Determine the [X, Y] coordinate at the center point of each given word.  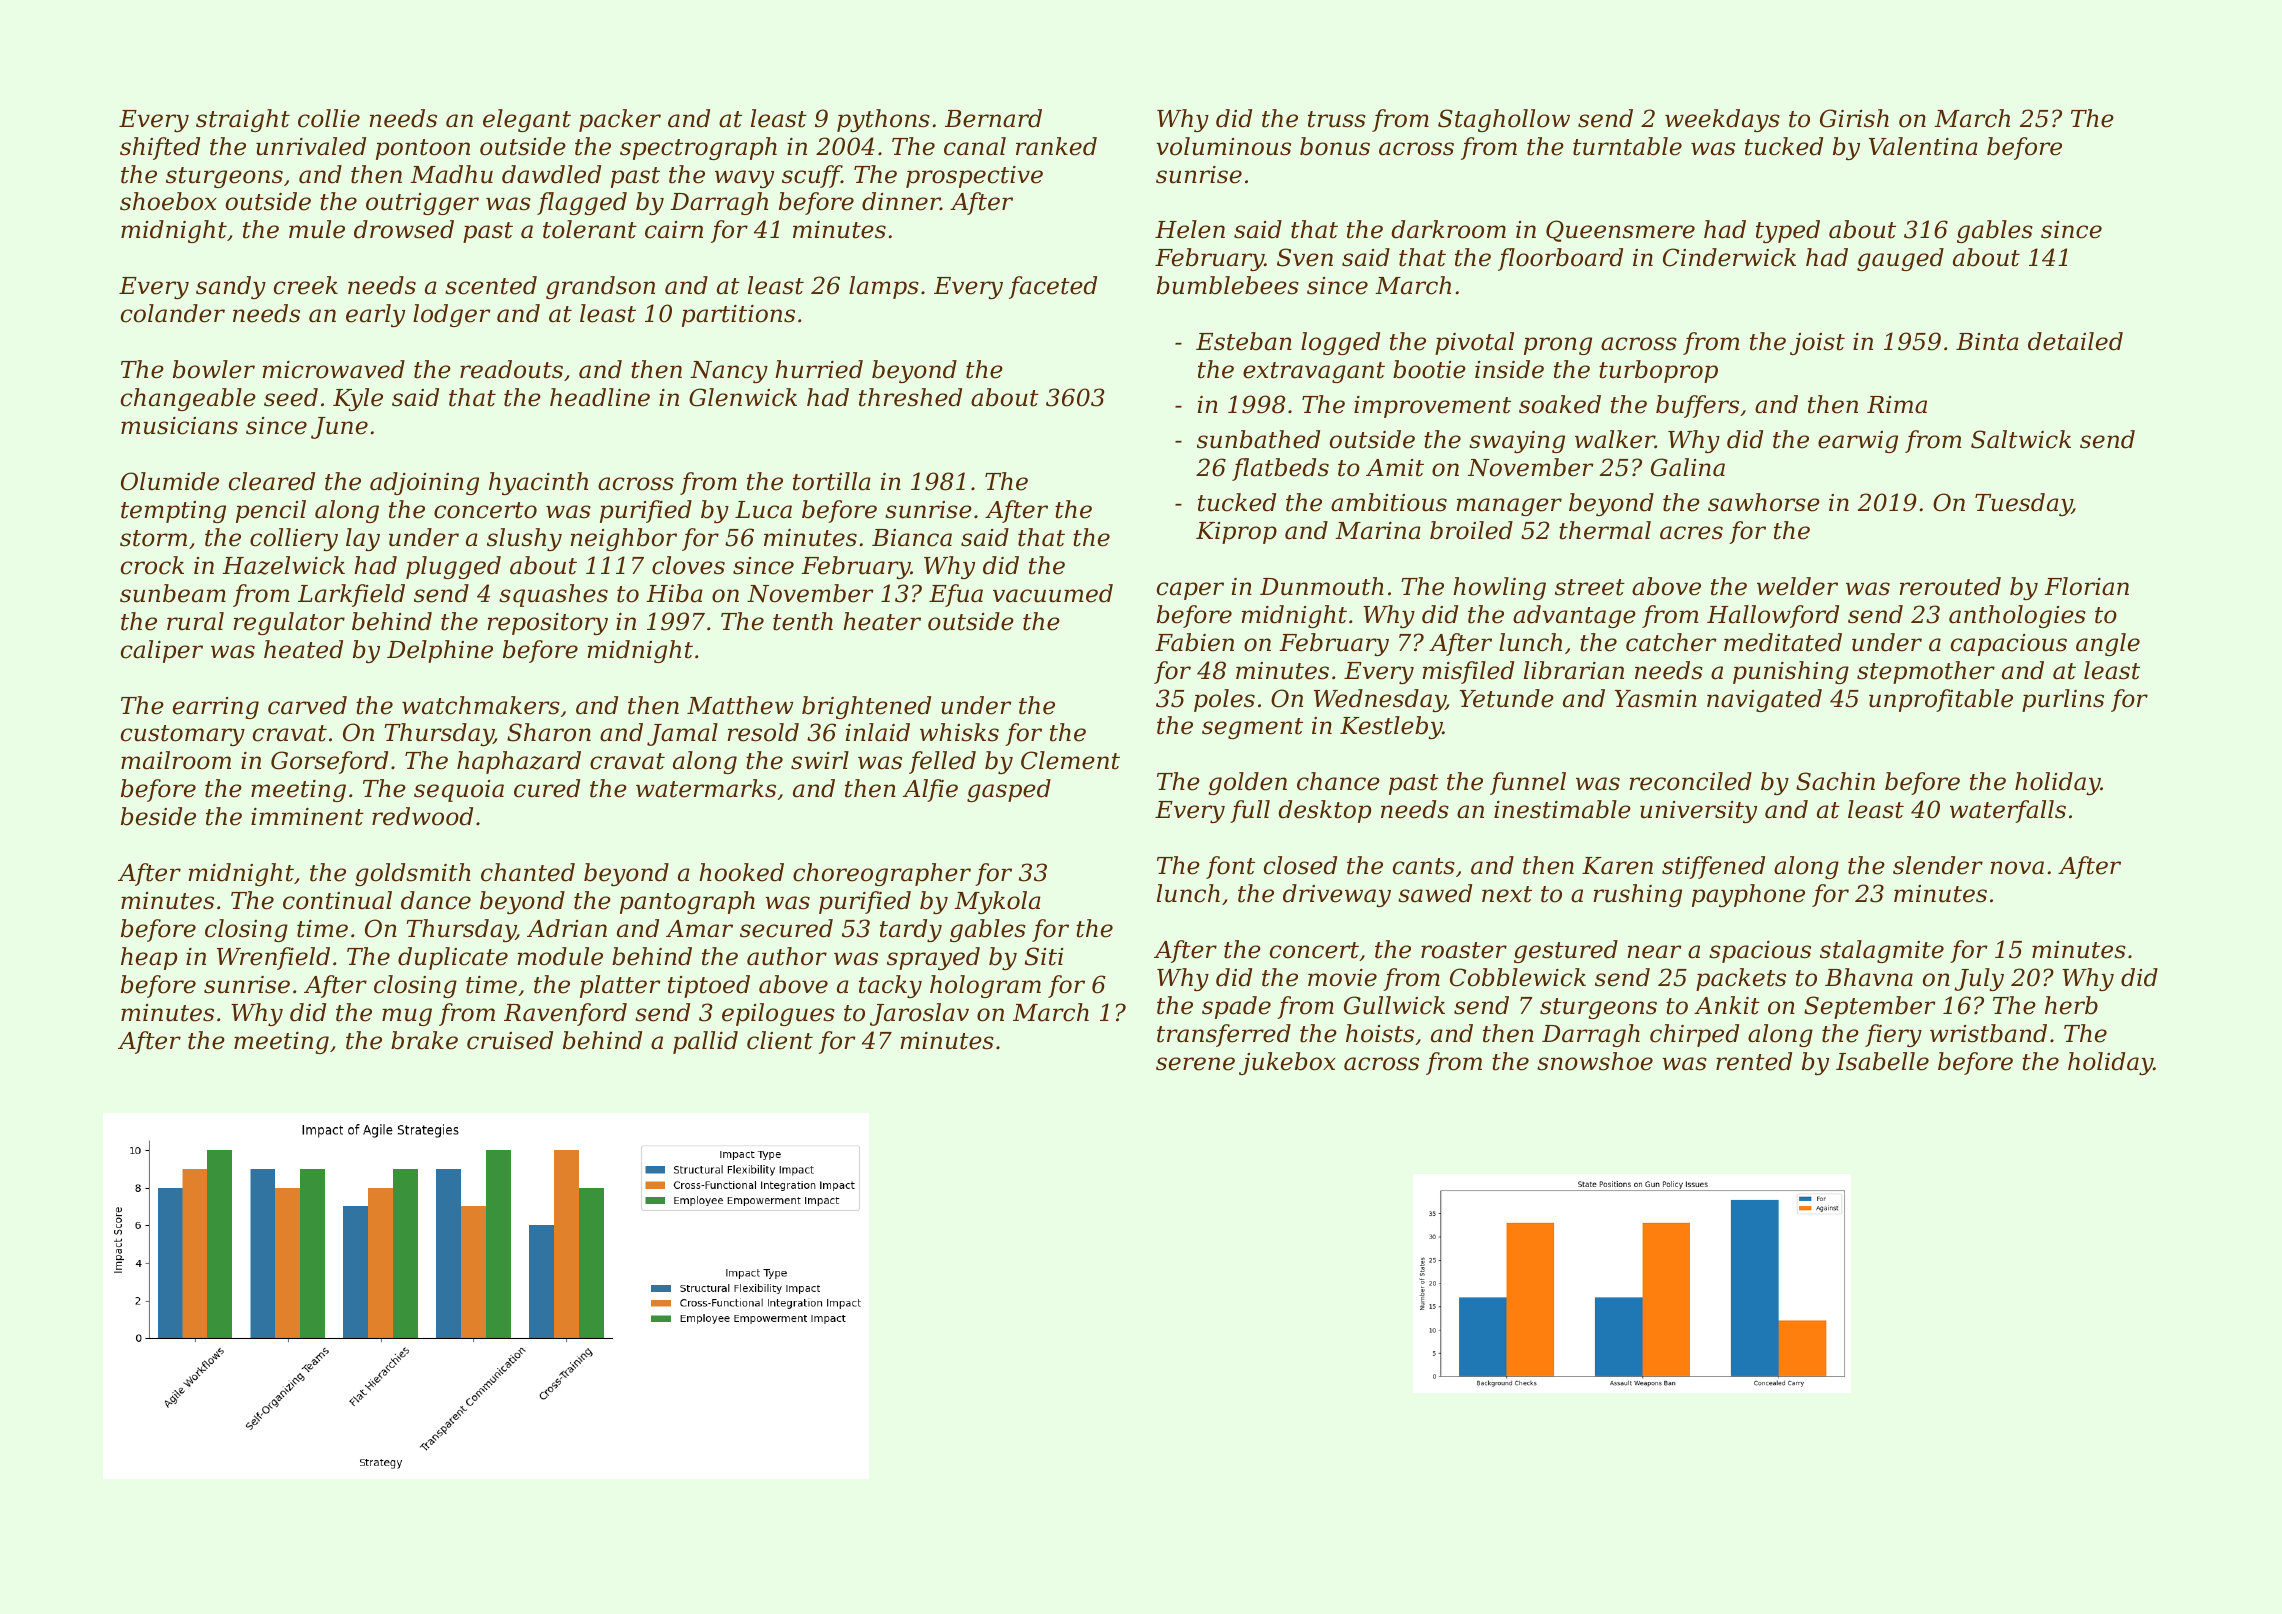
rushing [1638, 895]
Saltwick [2021, 439]
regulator [289, 623]
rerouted [1950, 586]
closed [1300, 865]
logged [1340, 343]
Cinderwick [1729, 257]
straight [243, 120]
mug [407, 1017]
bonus [1335, 146]
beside [158, 816]
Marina [1378, 531]
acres [1691, 533]
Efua [956, 595]
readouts [511, 369]
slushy [524, 539]
